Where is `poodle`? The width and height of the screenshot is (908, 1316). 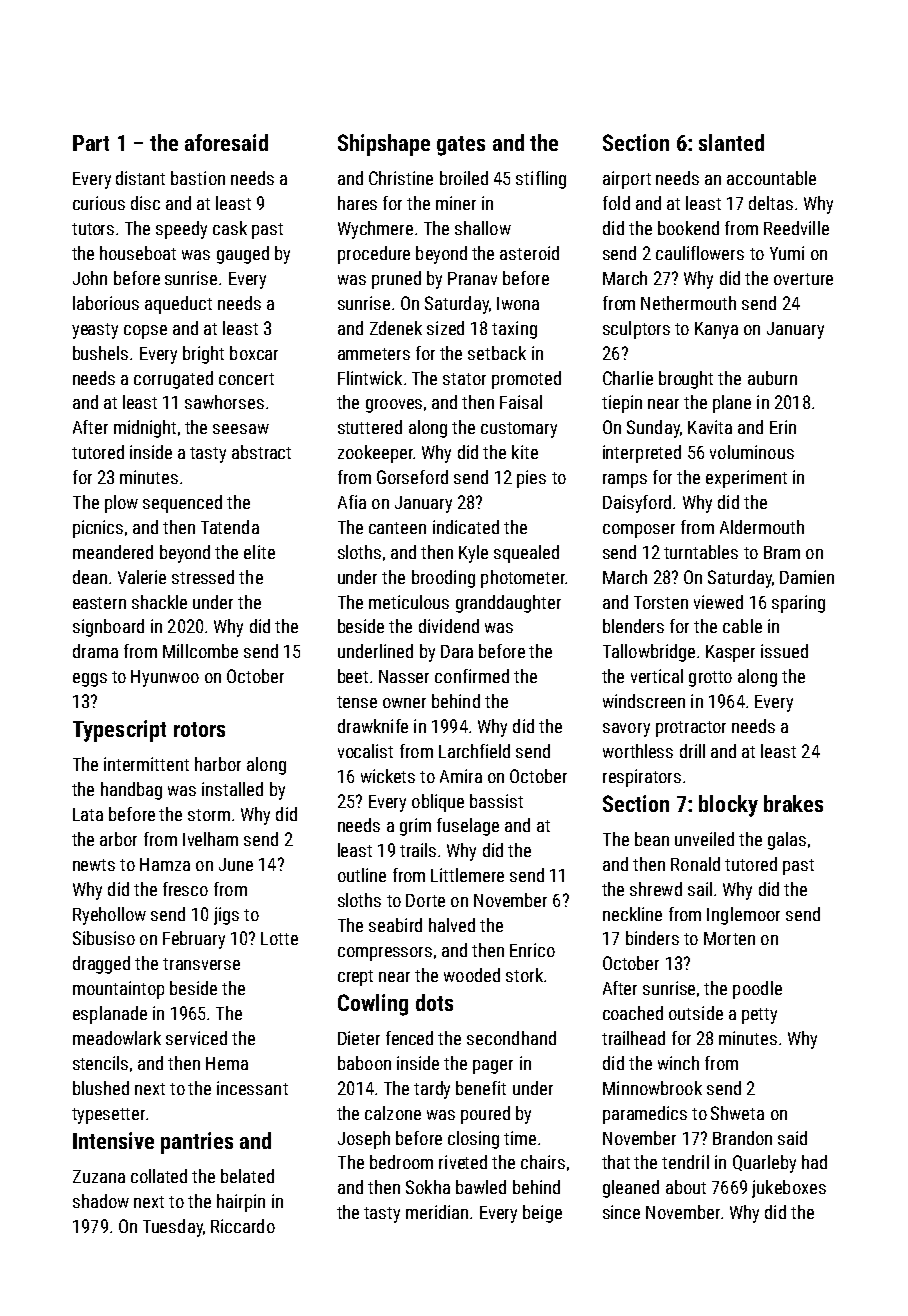 poodle is located at coordinates (757, 990).
